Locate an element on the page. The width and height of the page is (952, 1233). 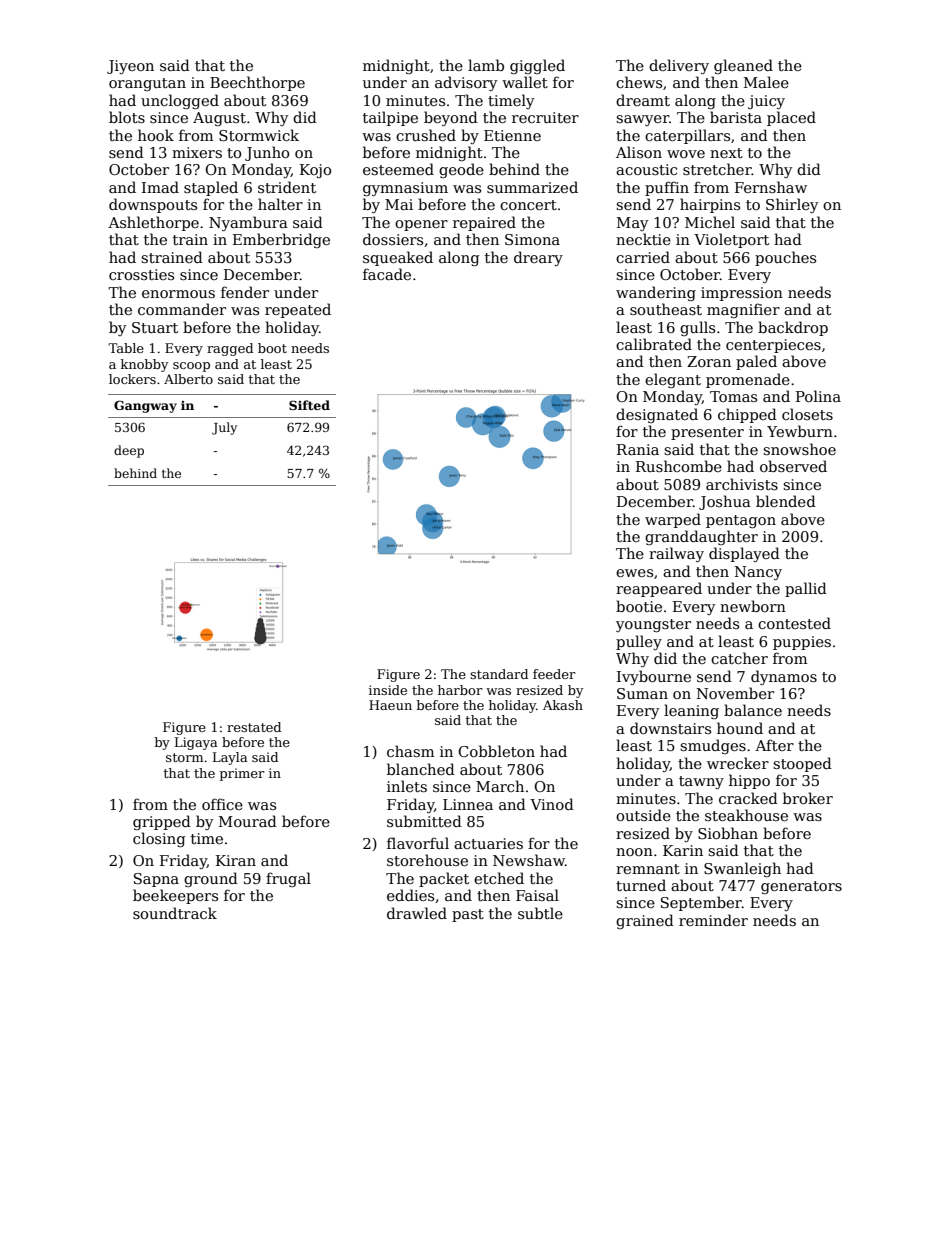
lamb is located at coordinates (486, 65).
